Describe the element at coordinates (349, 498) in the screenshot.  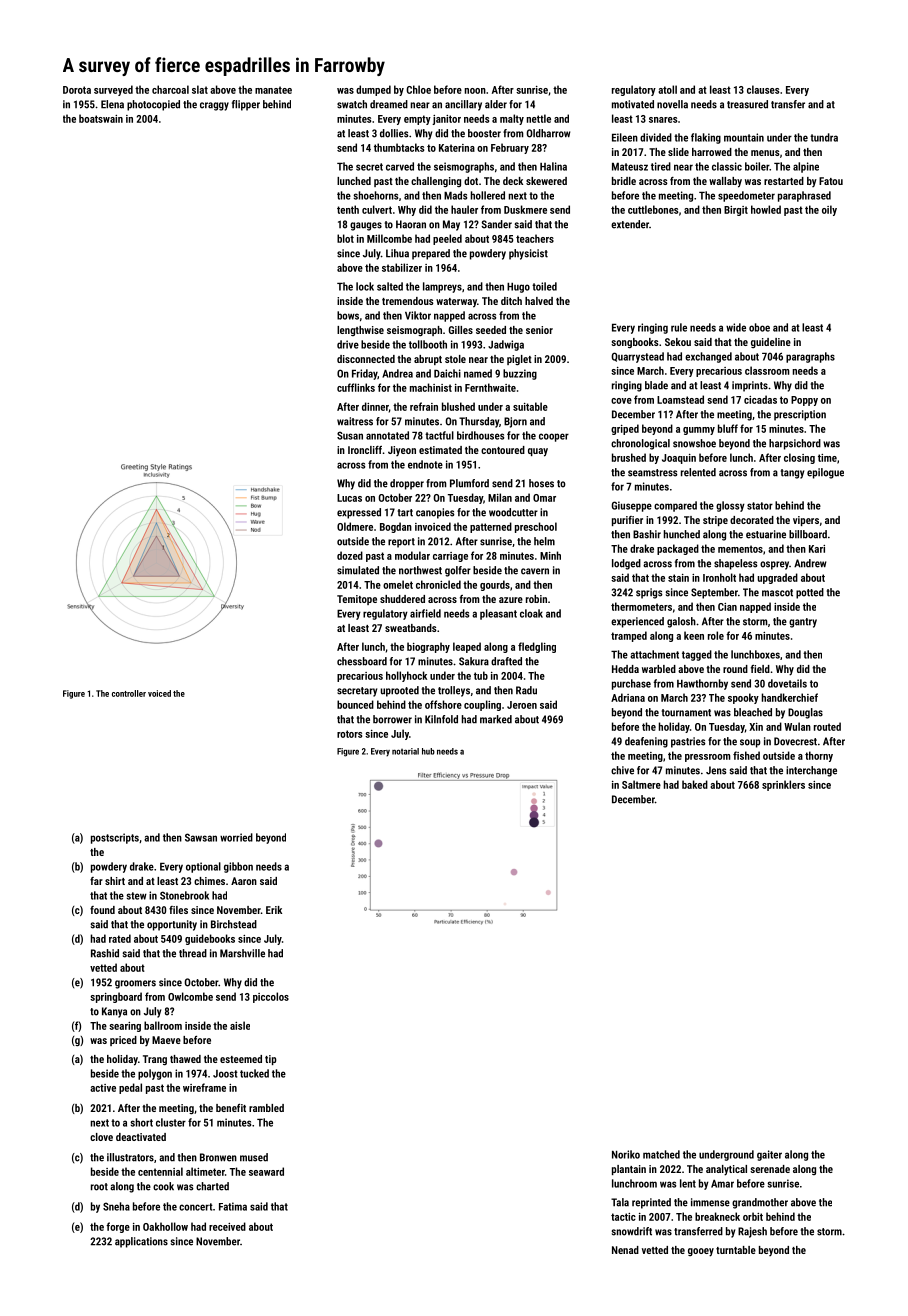
I see `Lucas` at that location.
